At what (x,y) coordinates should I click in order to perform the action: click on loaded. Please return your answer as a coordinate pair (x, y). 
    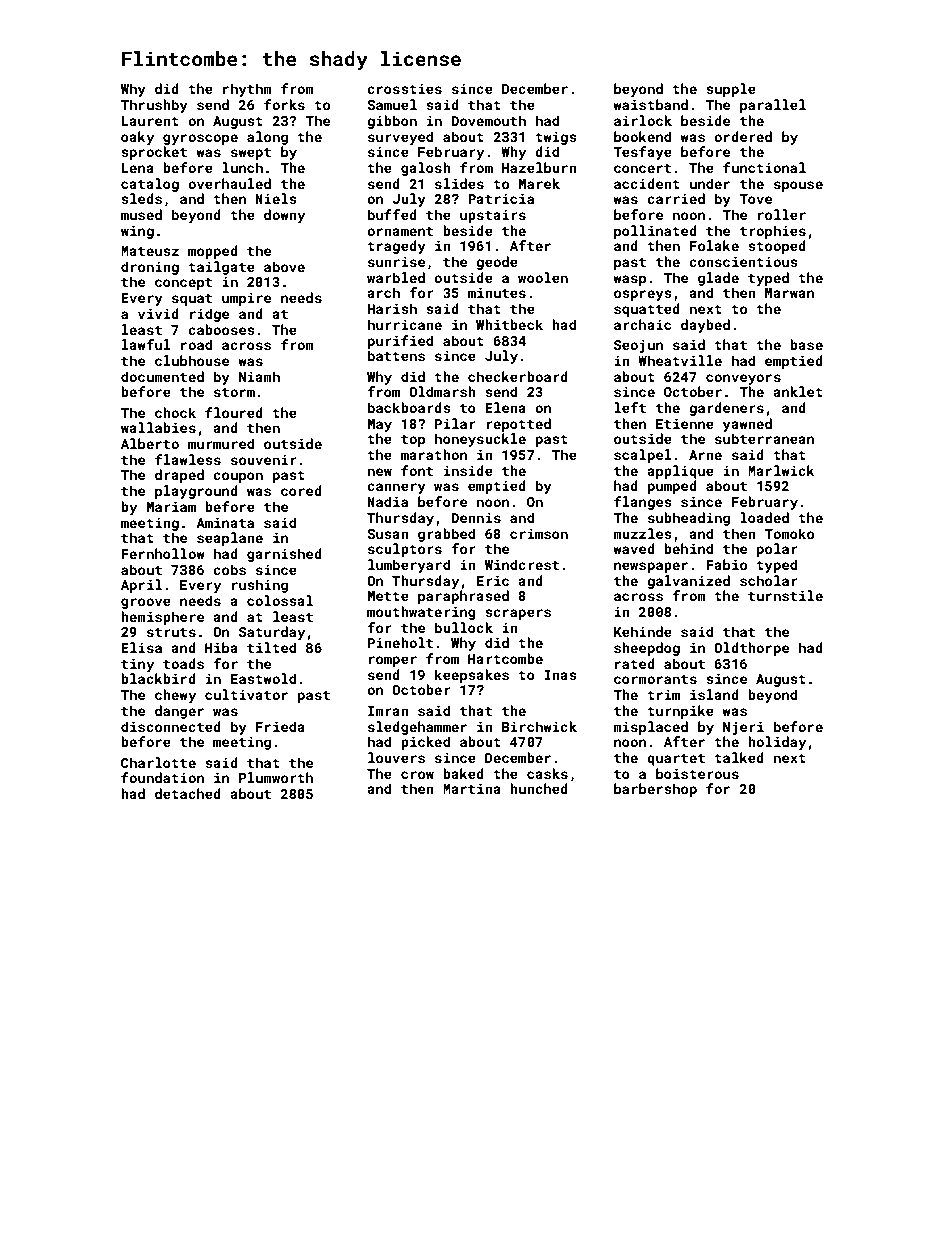
    Looking at the image, I should click on (764, 517).
